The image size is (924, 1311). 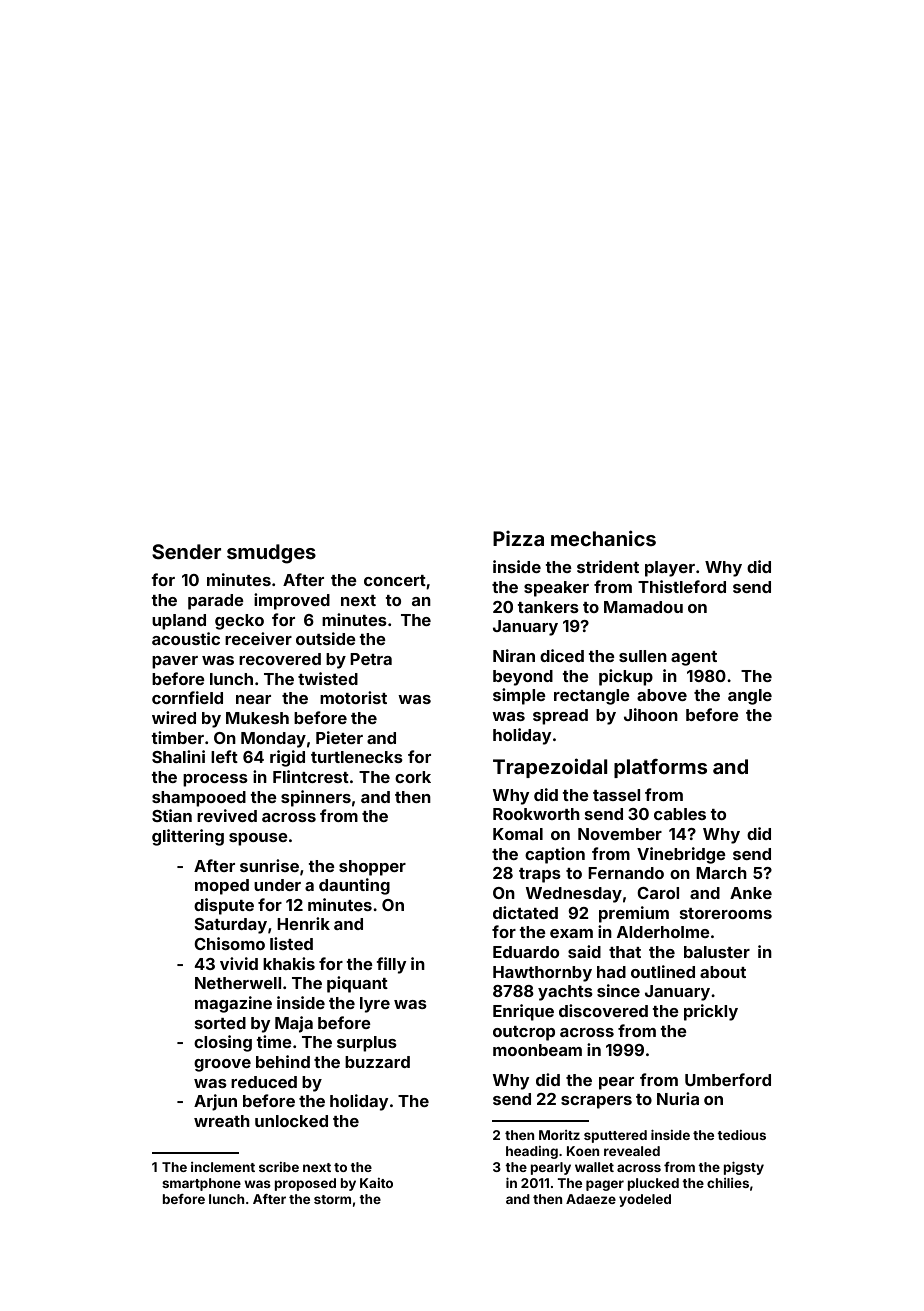 What do you see at coordinates (395, 580) in the image?
I see `concert` at bounding box center [395, 580].
